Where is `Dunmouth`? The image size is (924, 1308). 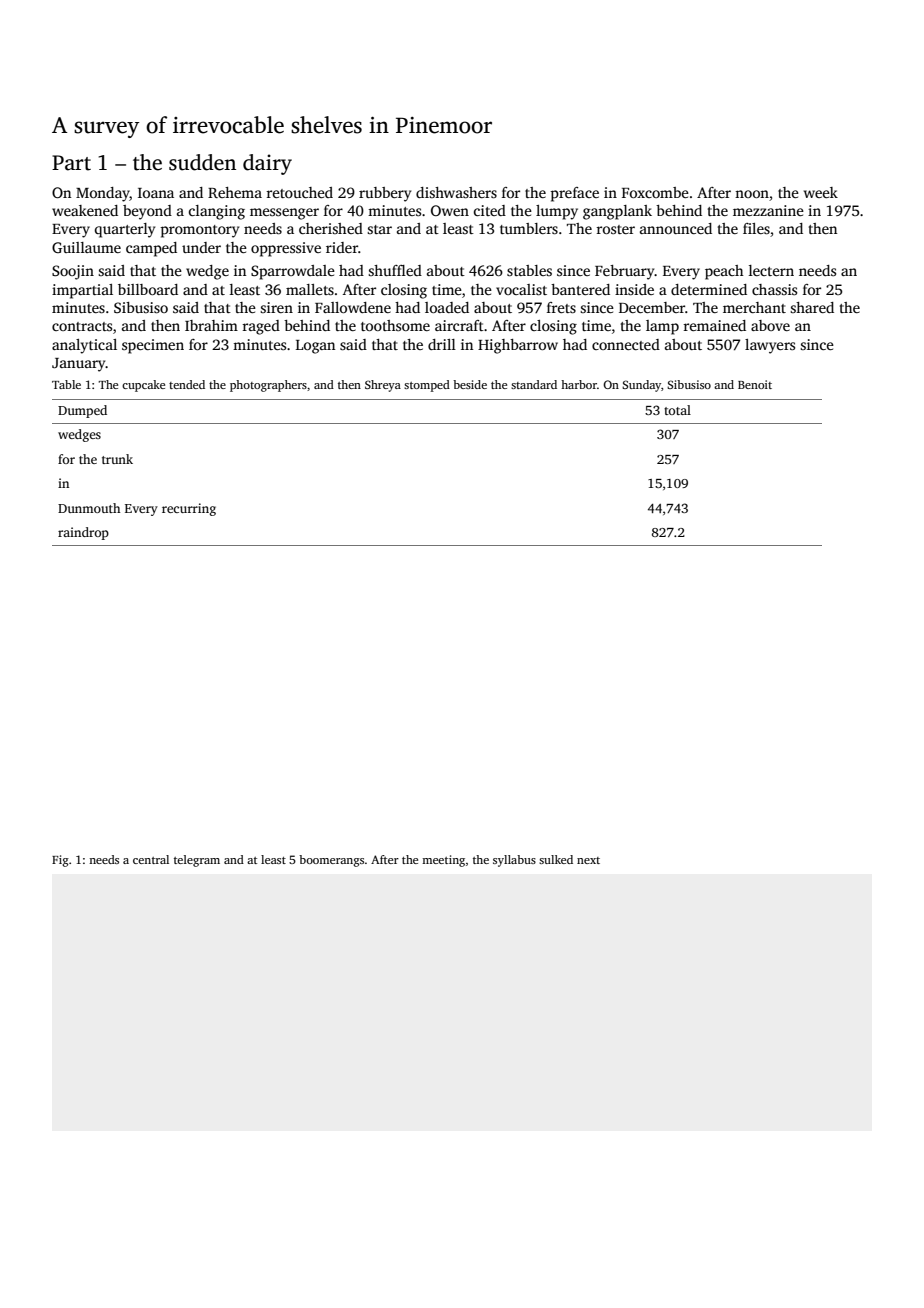
Dunmouth is located at coordinates (89, 508).
